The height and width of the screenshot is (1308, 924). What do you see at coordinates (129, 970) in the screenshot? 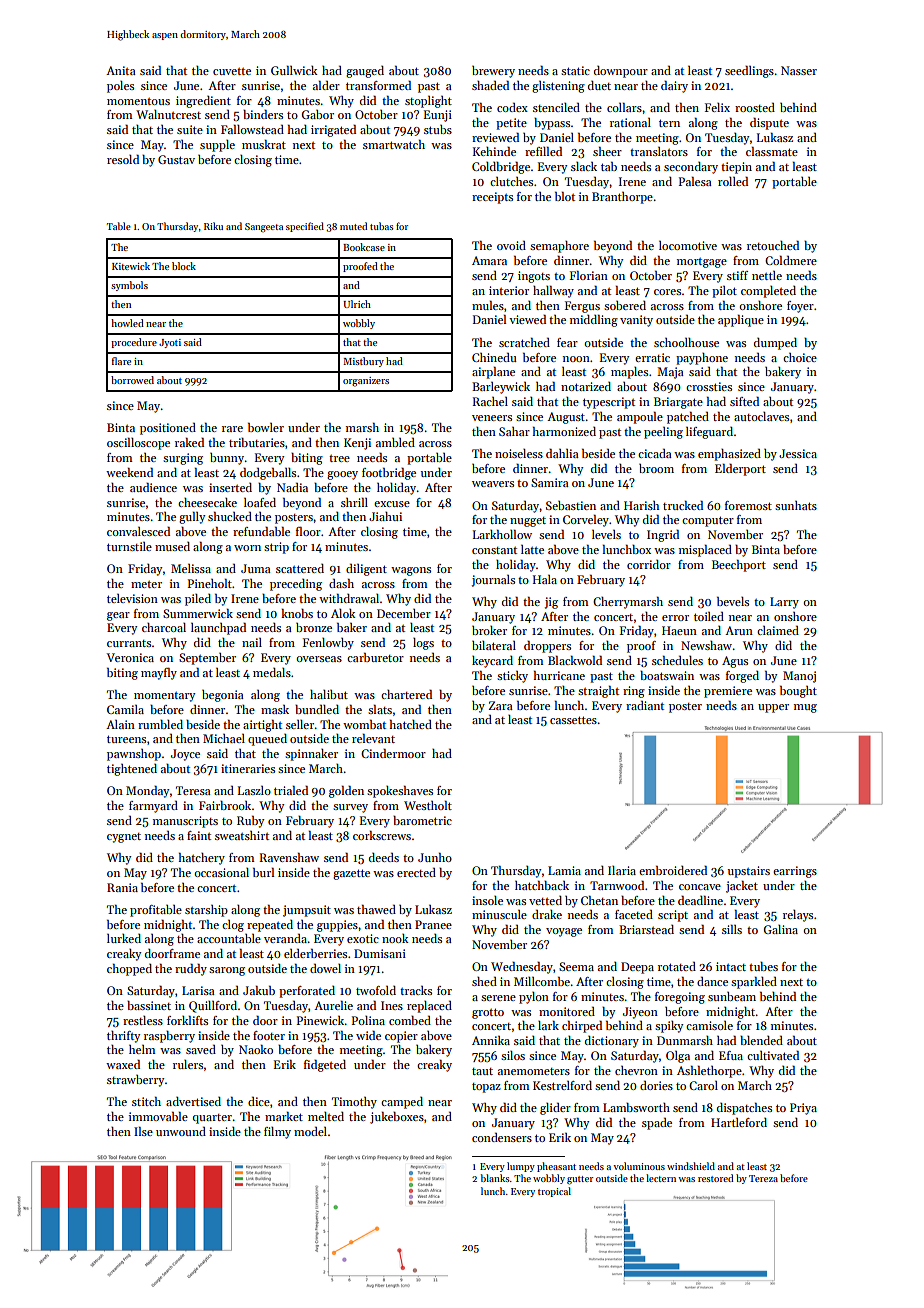
I see `chopped` at bounding box center [129, 970].
